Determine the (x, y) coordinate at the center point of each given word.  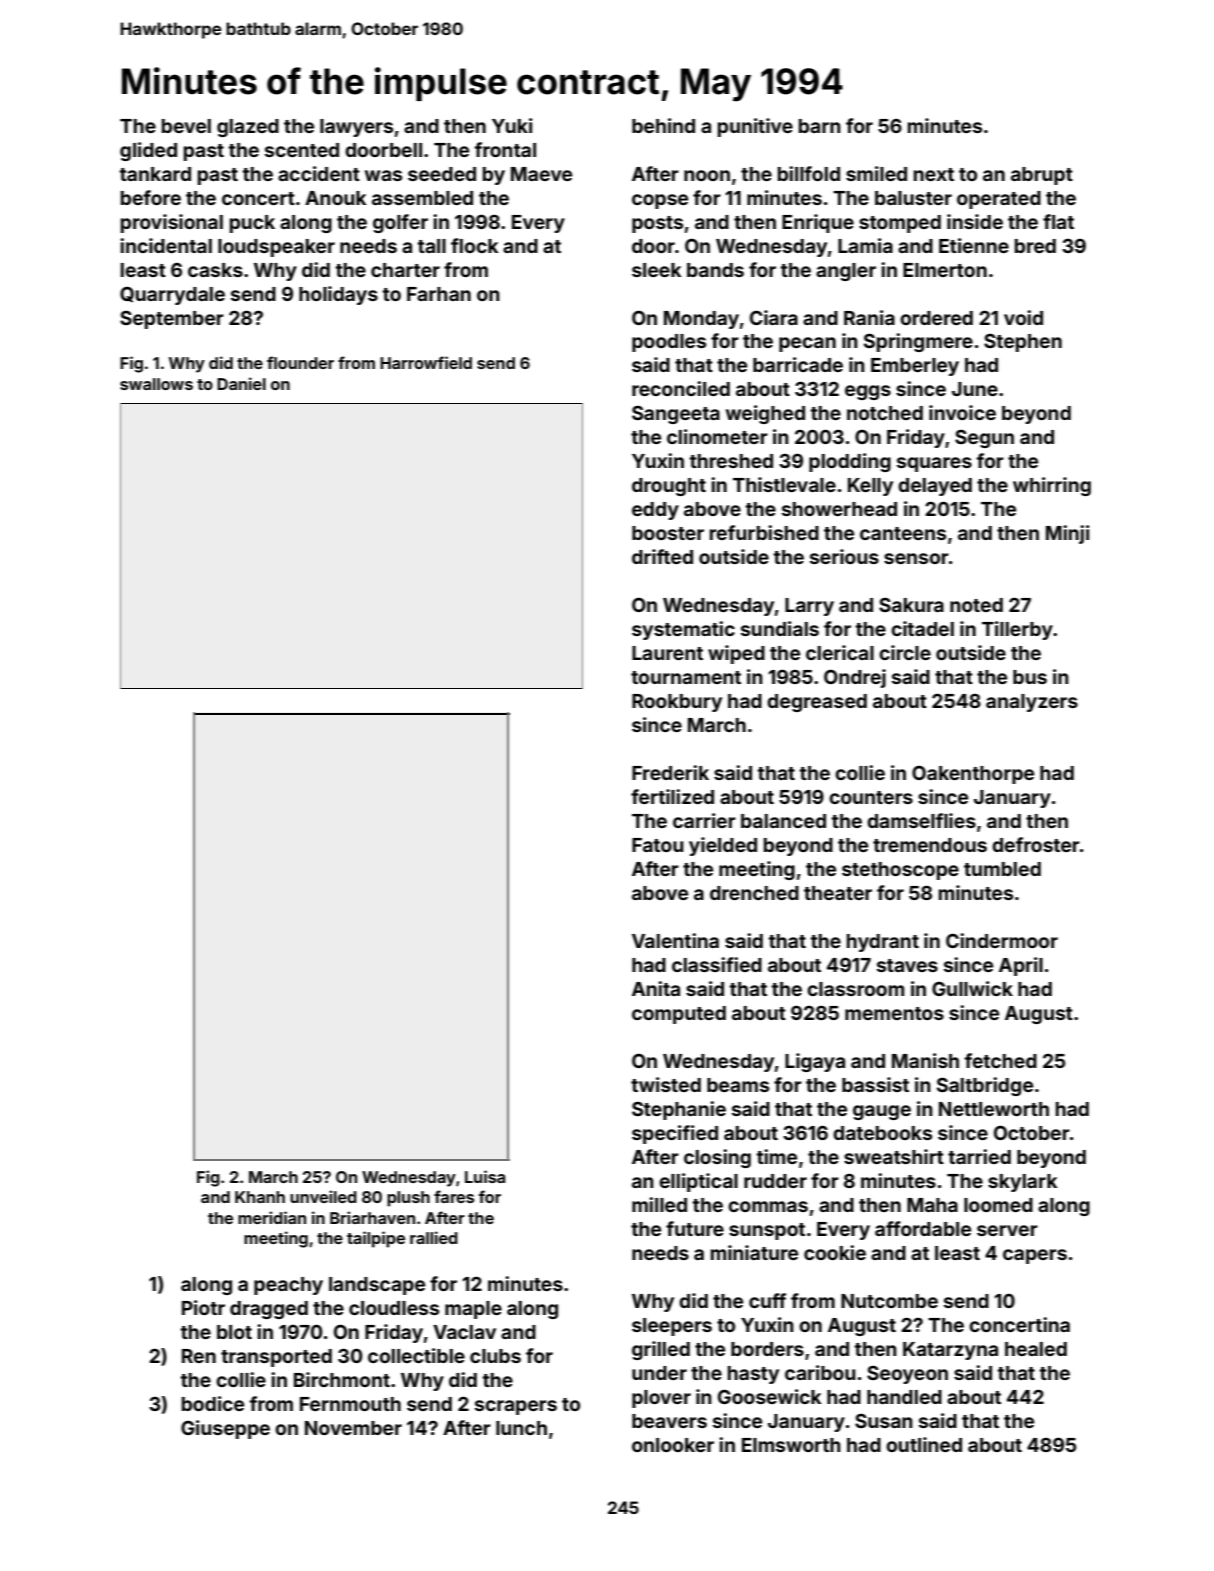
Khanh (260, 1197)
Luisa (485, 1176)
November (353, 1428)
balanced (783, 821)
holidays (338, 295)
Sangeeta (676, 414)
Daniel (241, 383)
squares (934, 464)
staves (907, 965)
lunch (521, 1428)
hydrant (883, 943)
